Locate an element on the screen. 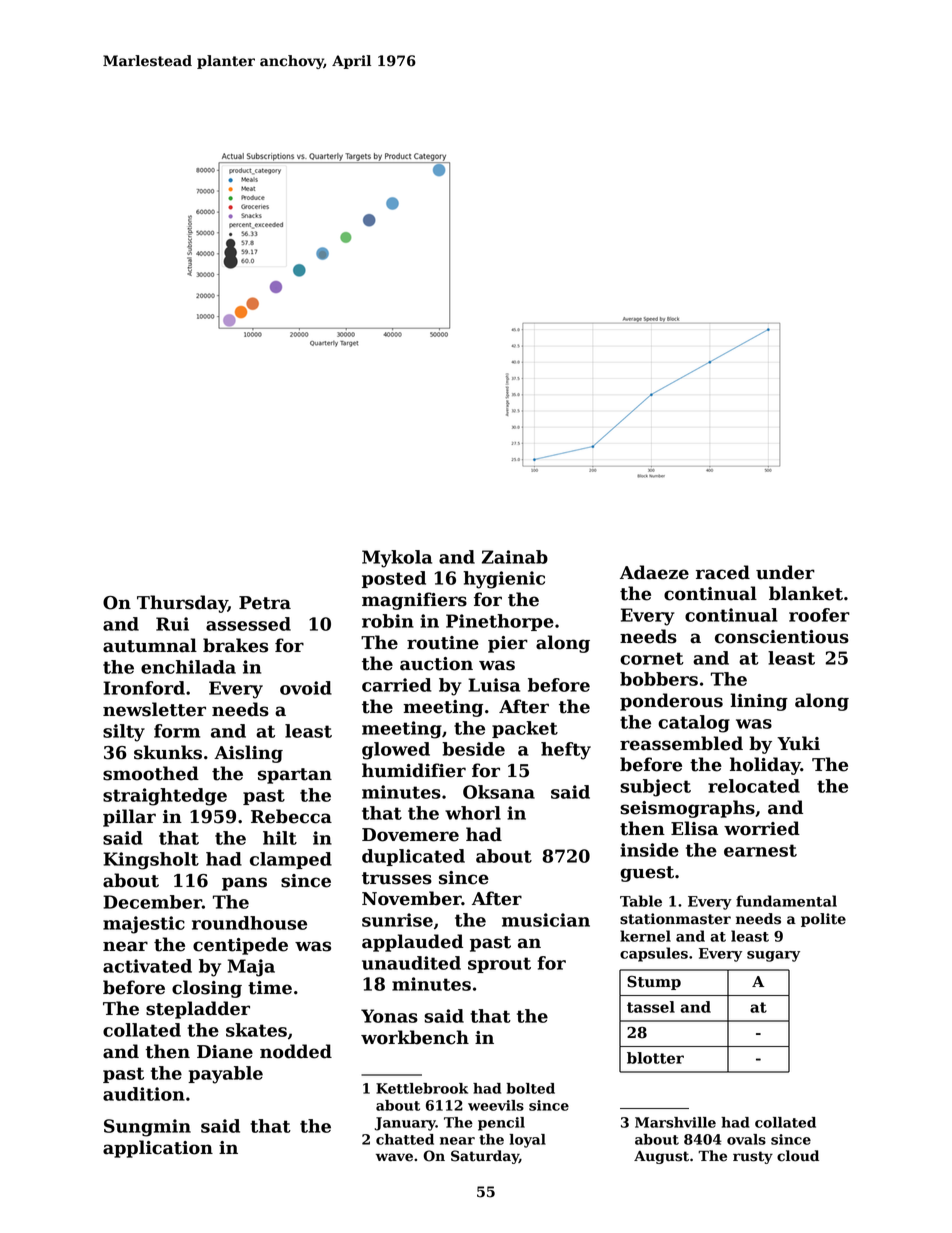  under is located at coordinates (785, 572).
